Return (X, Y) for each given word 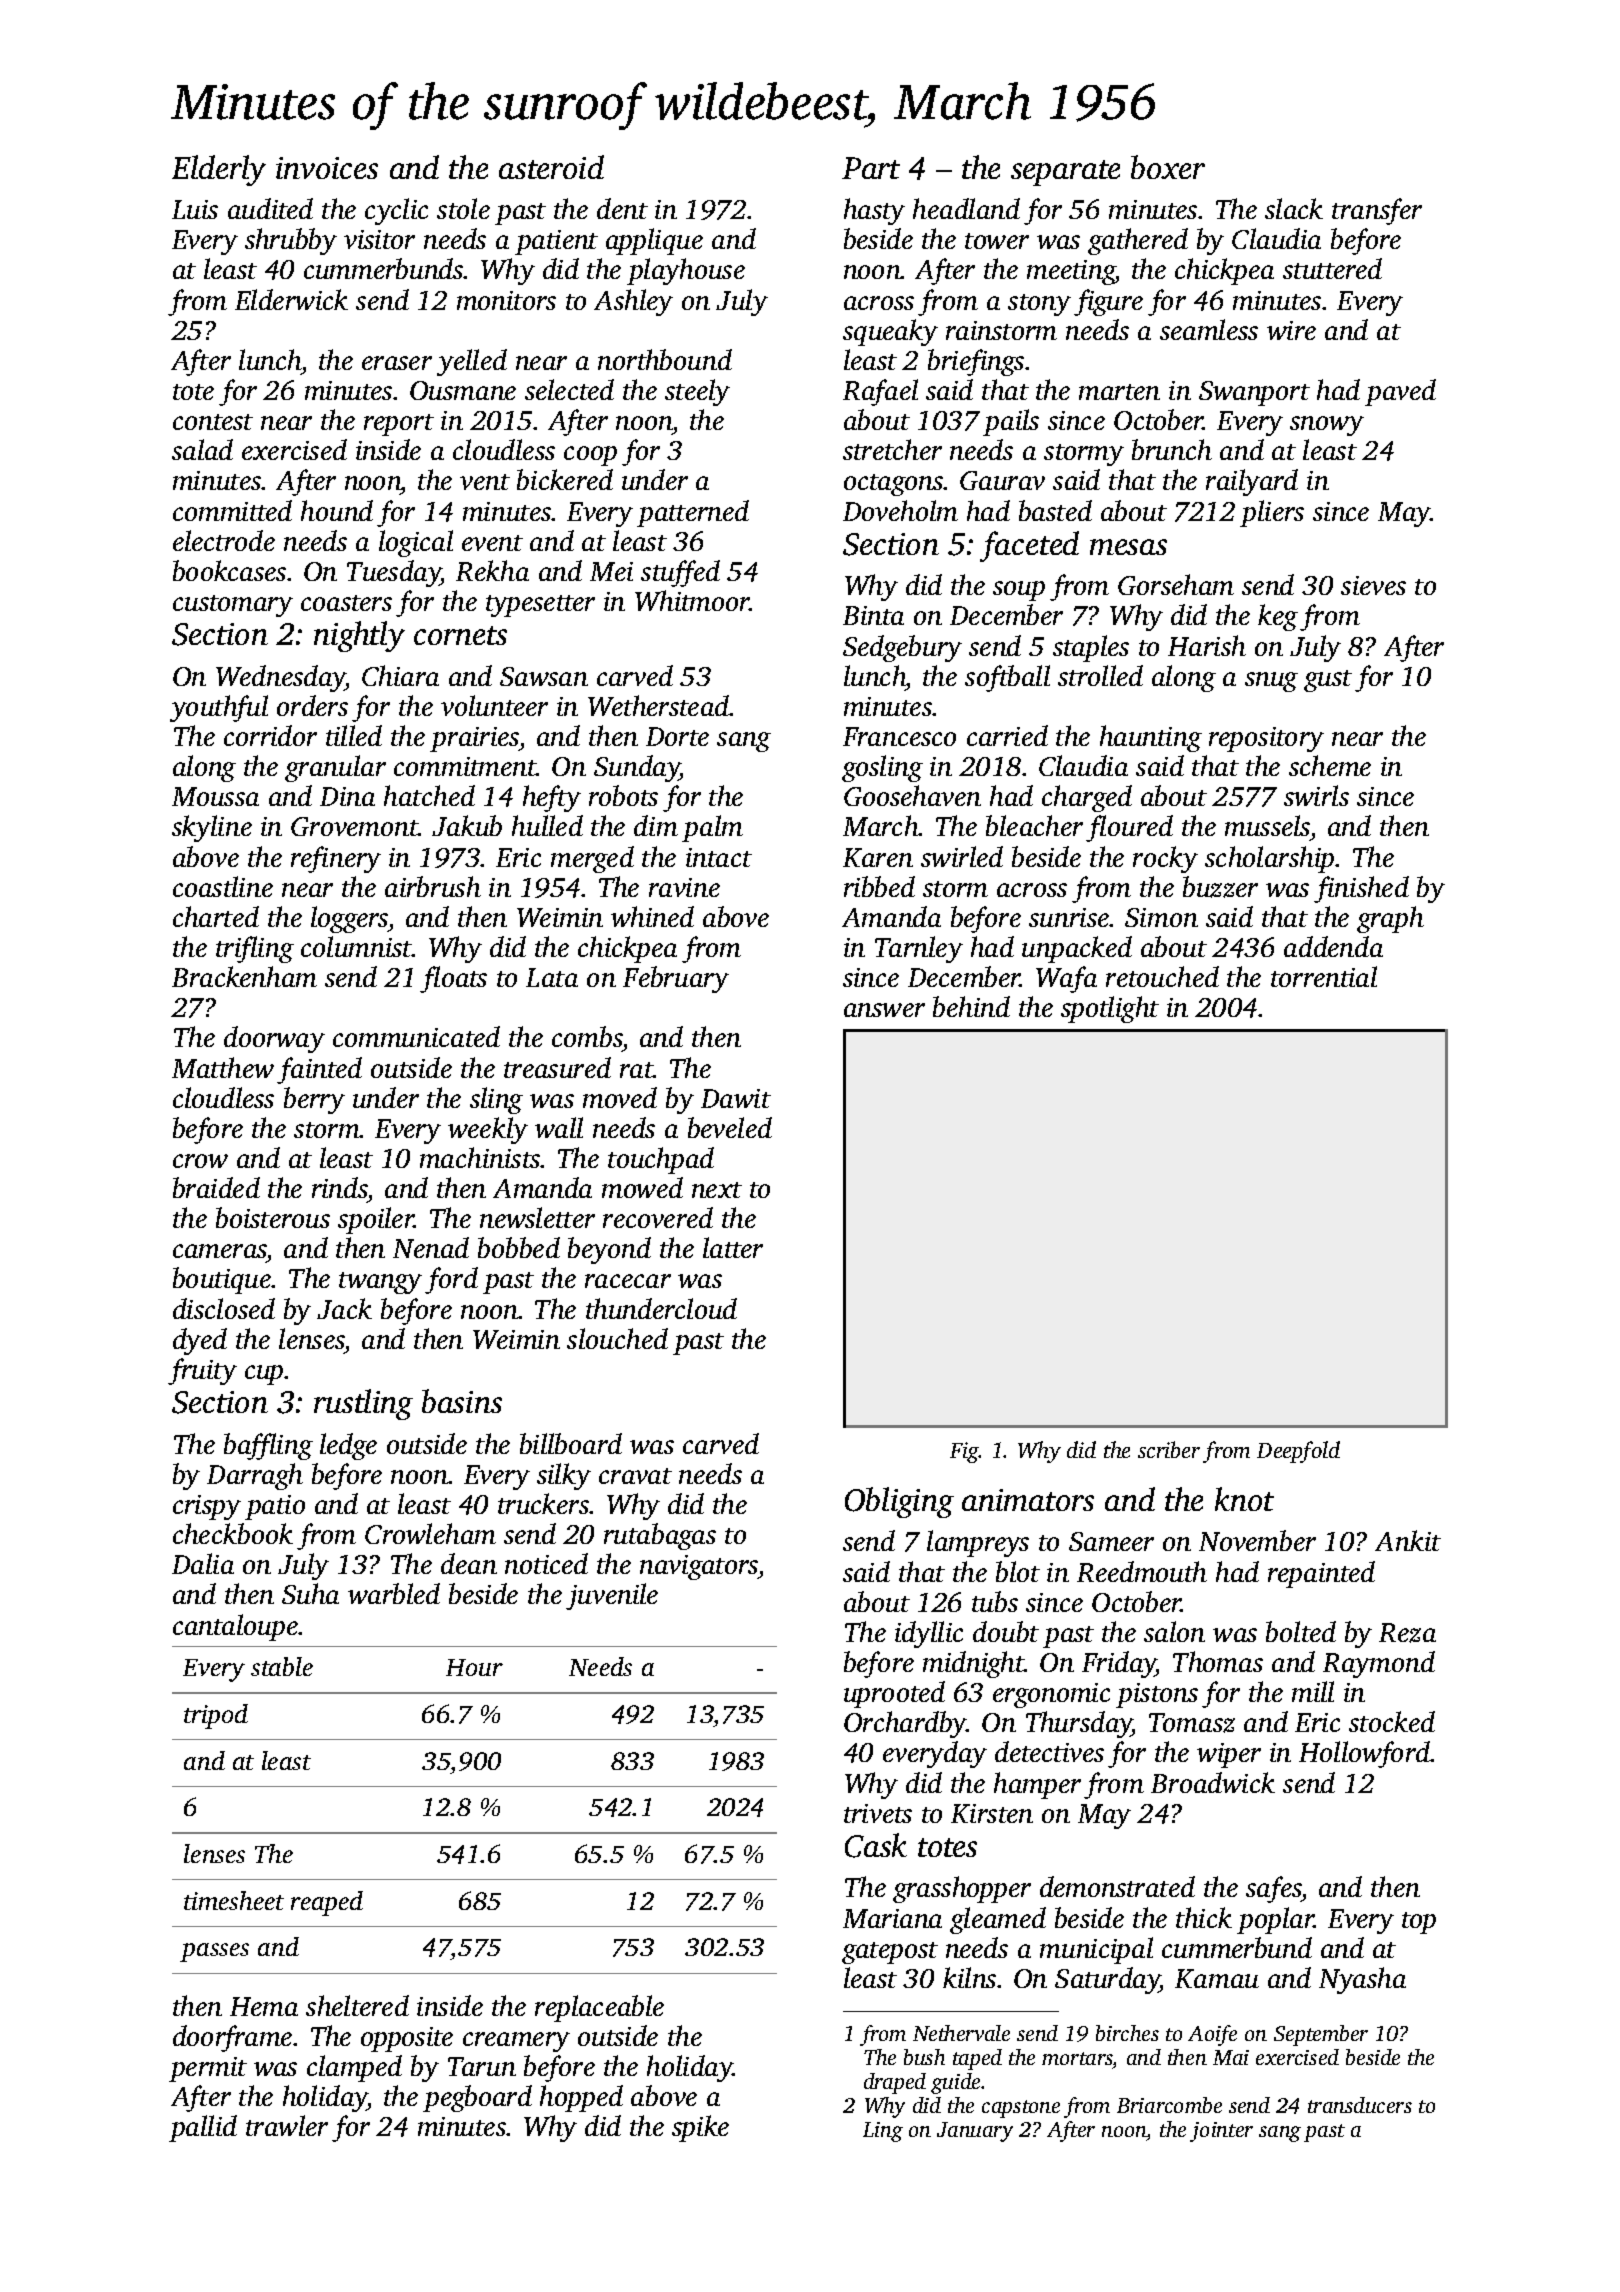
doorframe (232, 2038)
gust (1328, 681)
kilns (969, 1977)
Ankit (1408, 1540)
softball (1007, 678)
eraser (397, 363)
